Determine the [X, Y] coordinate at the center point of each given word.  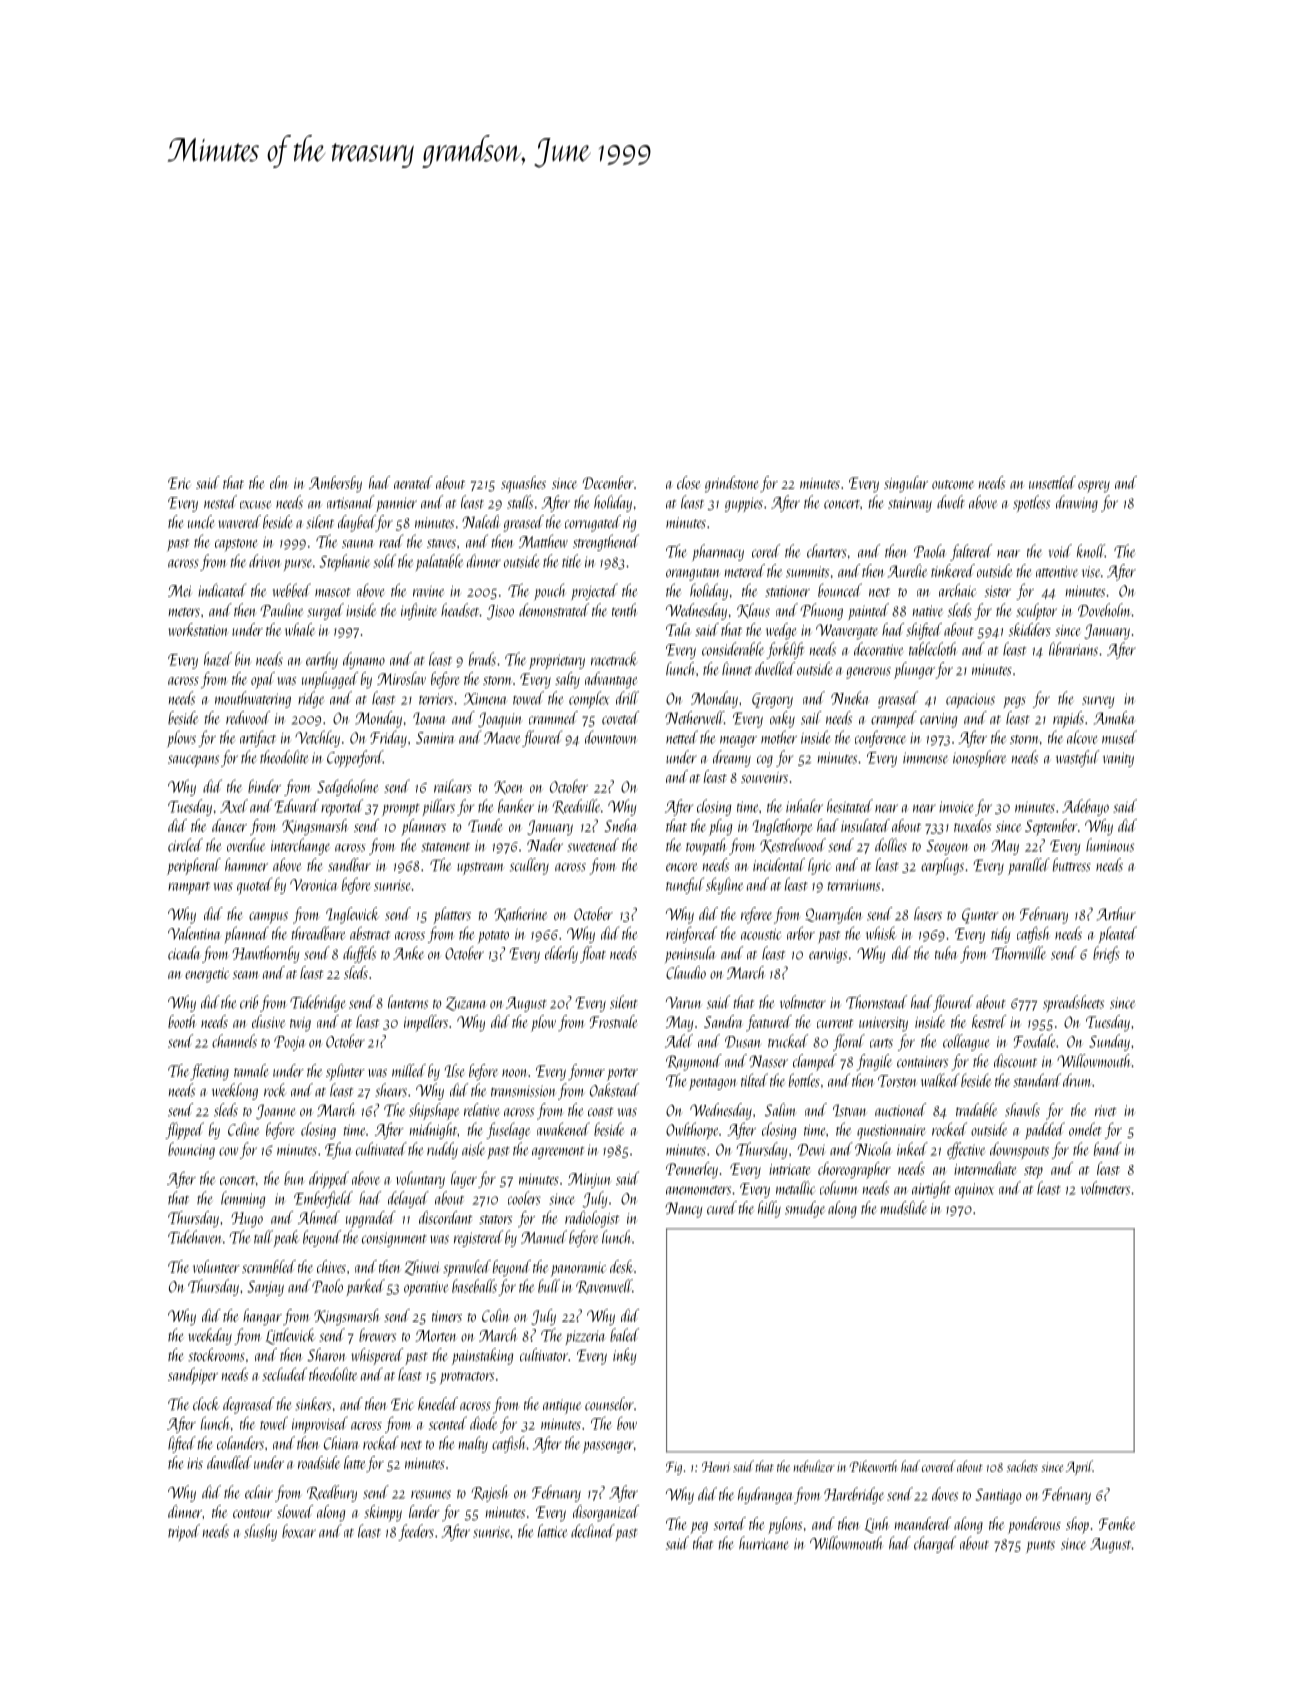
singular [906, 484]
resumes [431, 1494]
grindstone [731, 484]
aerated [413, 482]
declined [593, 1531]
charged [935, 1544]
